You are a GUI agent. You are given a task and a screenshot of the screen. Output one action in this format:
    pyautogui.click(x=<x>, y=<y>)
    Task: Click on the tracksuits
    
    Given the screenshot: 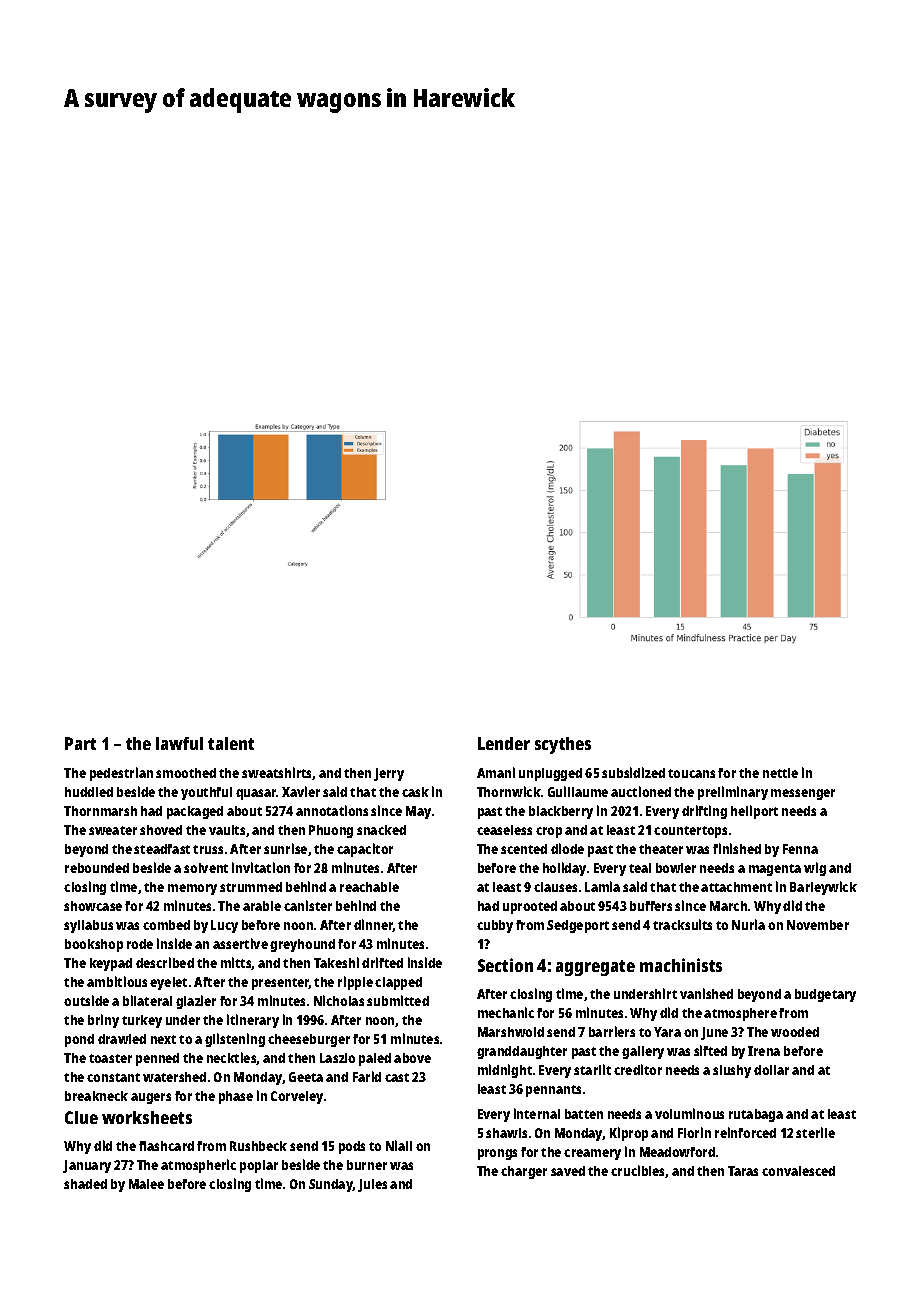 What is the action you would take?
    pyautogui.click(x=682, y=924)
